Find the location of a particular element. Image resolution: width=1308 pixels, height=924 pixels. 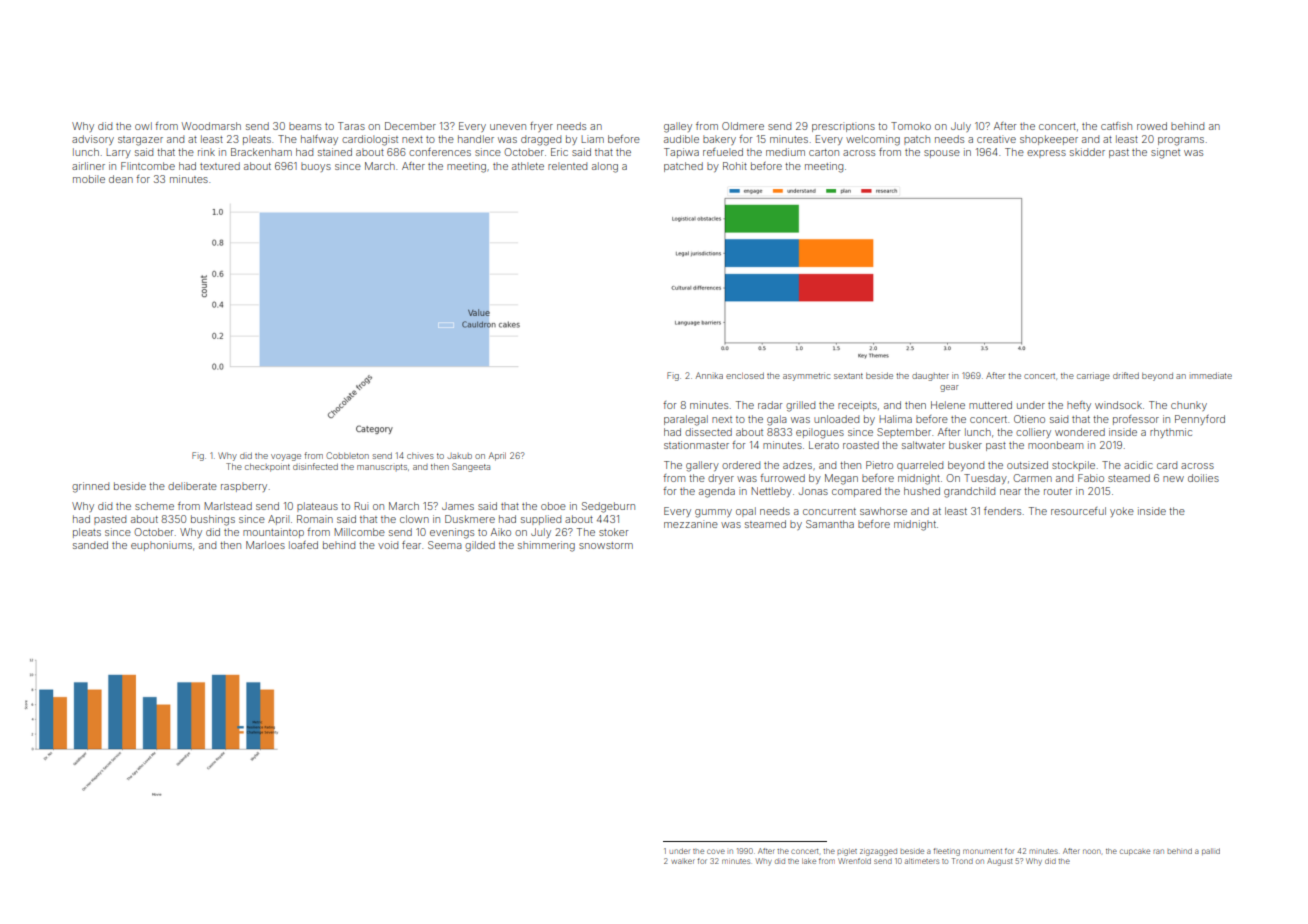

Cobbleton is located at coordinates (347, 455).
